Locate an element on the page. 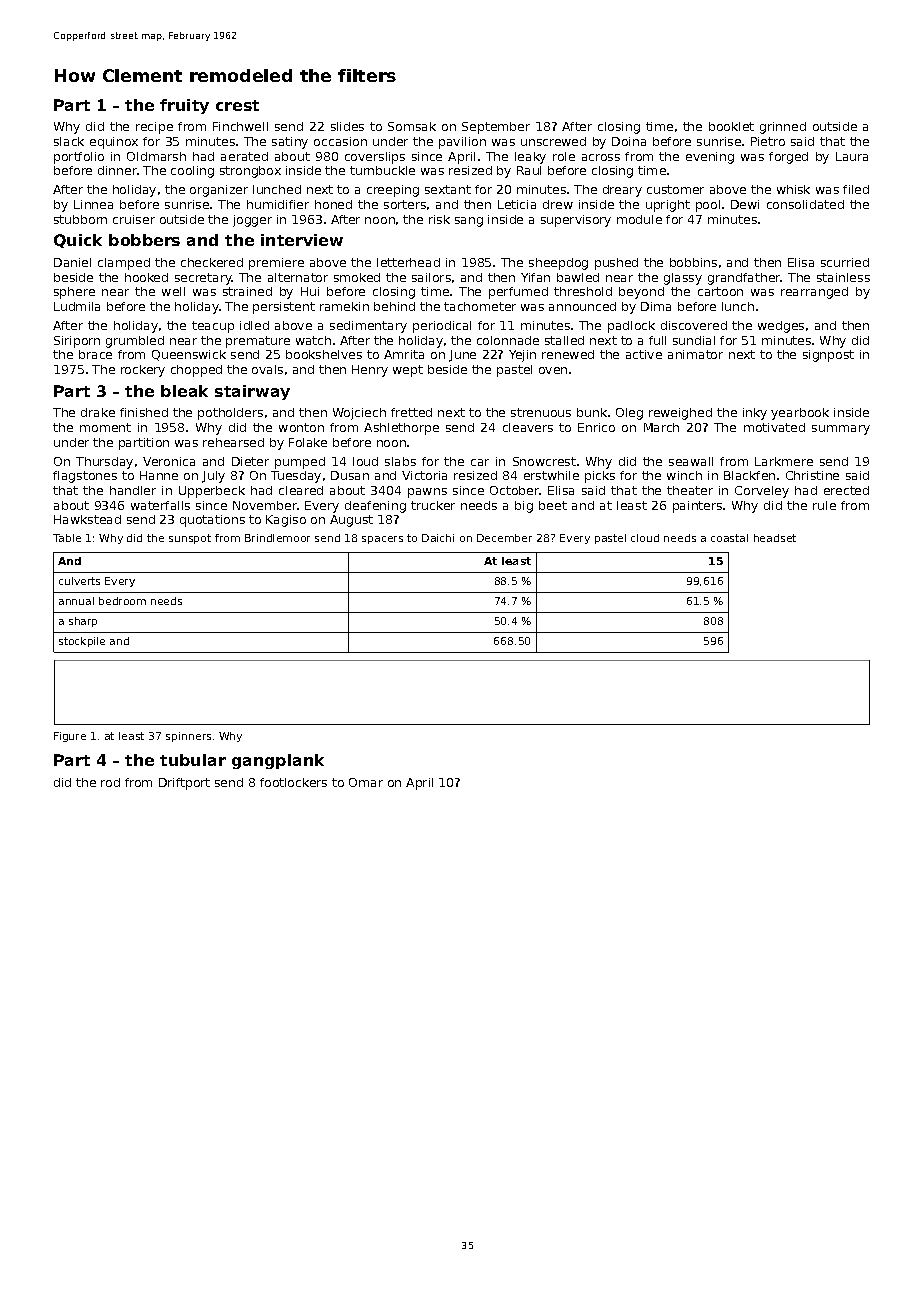 The height and width of the image is (1308, 924). tubular is located at coordinates (193, 760).
